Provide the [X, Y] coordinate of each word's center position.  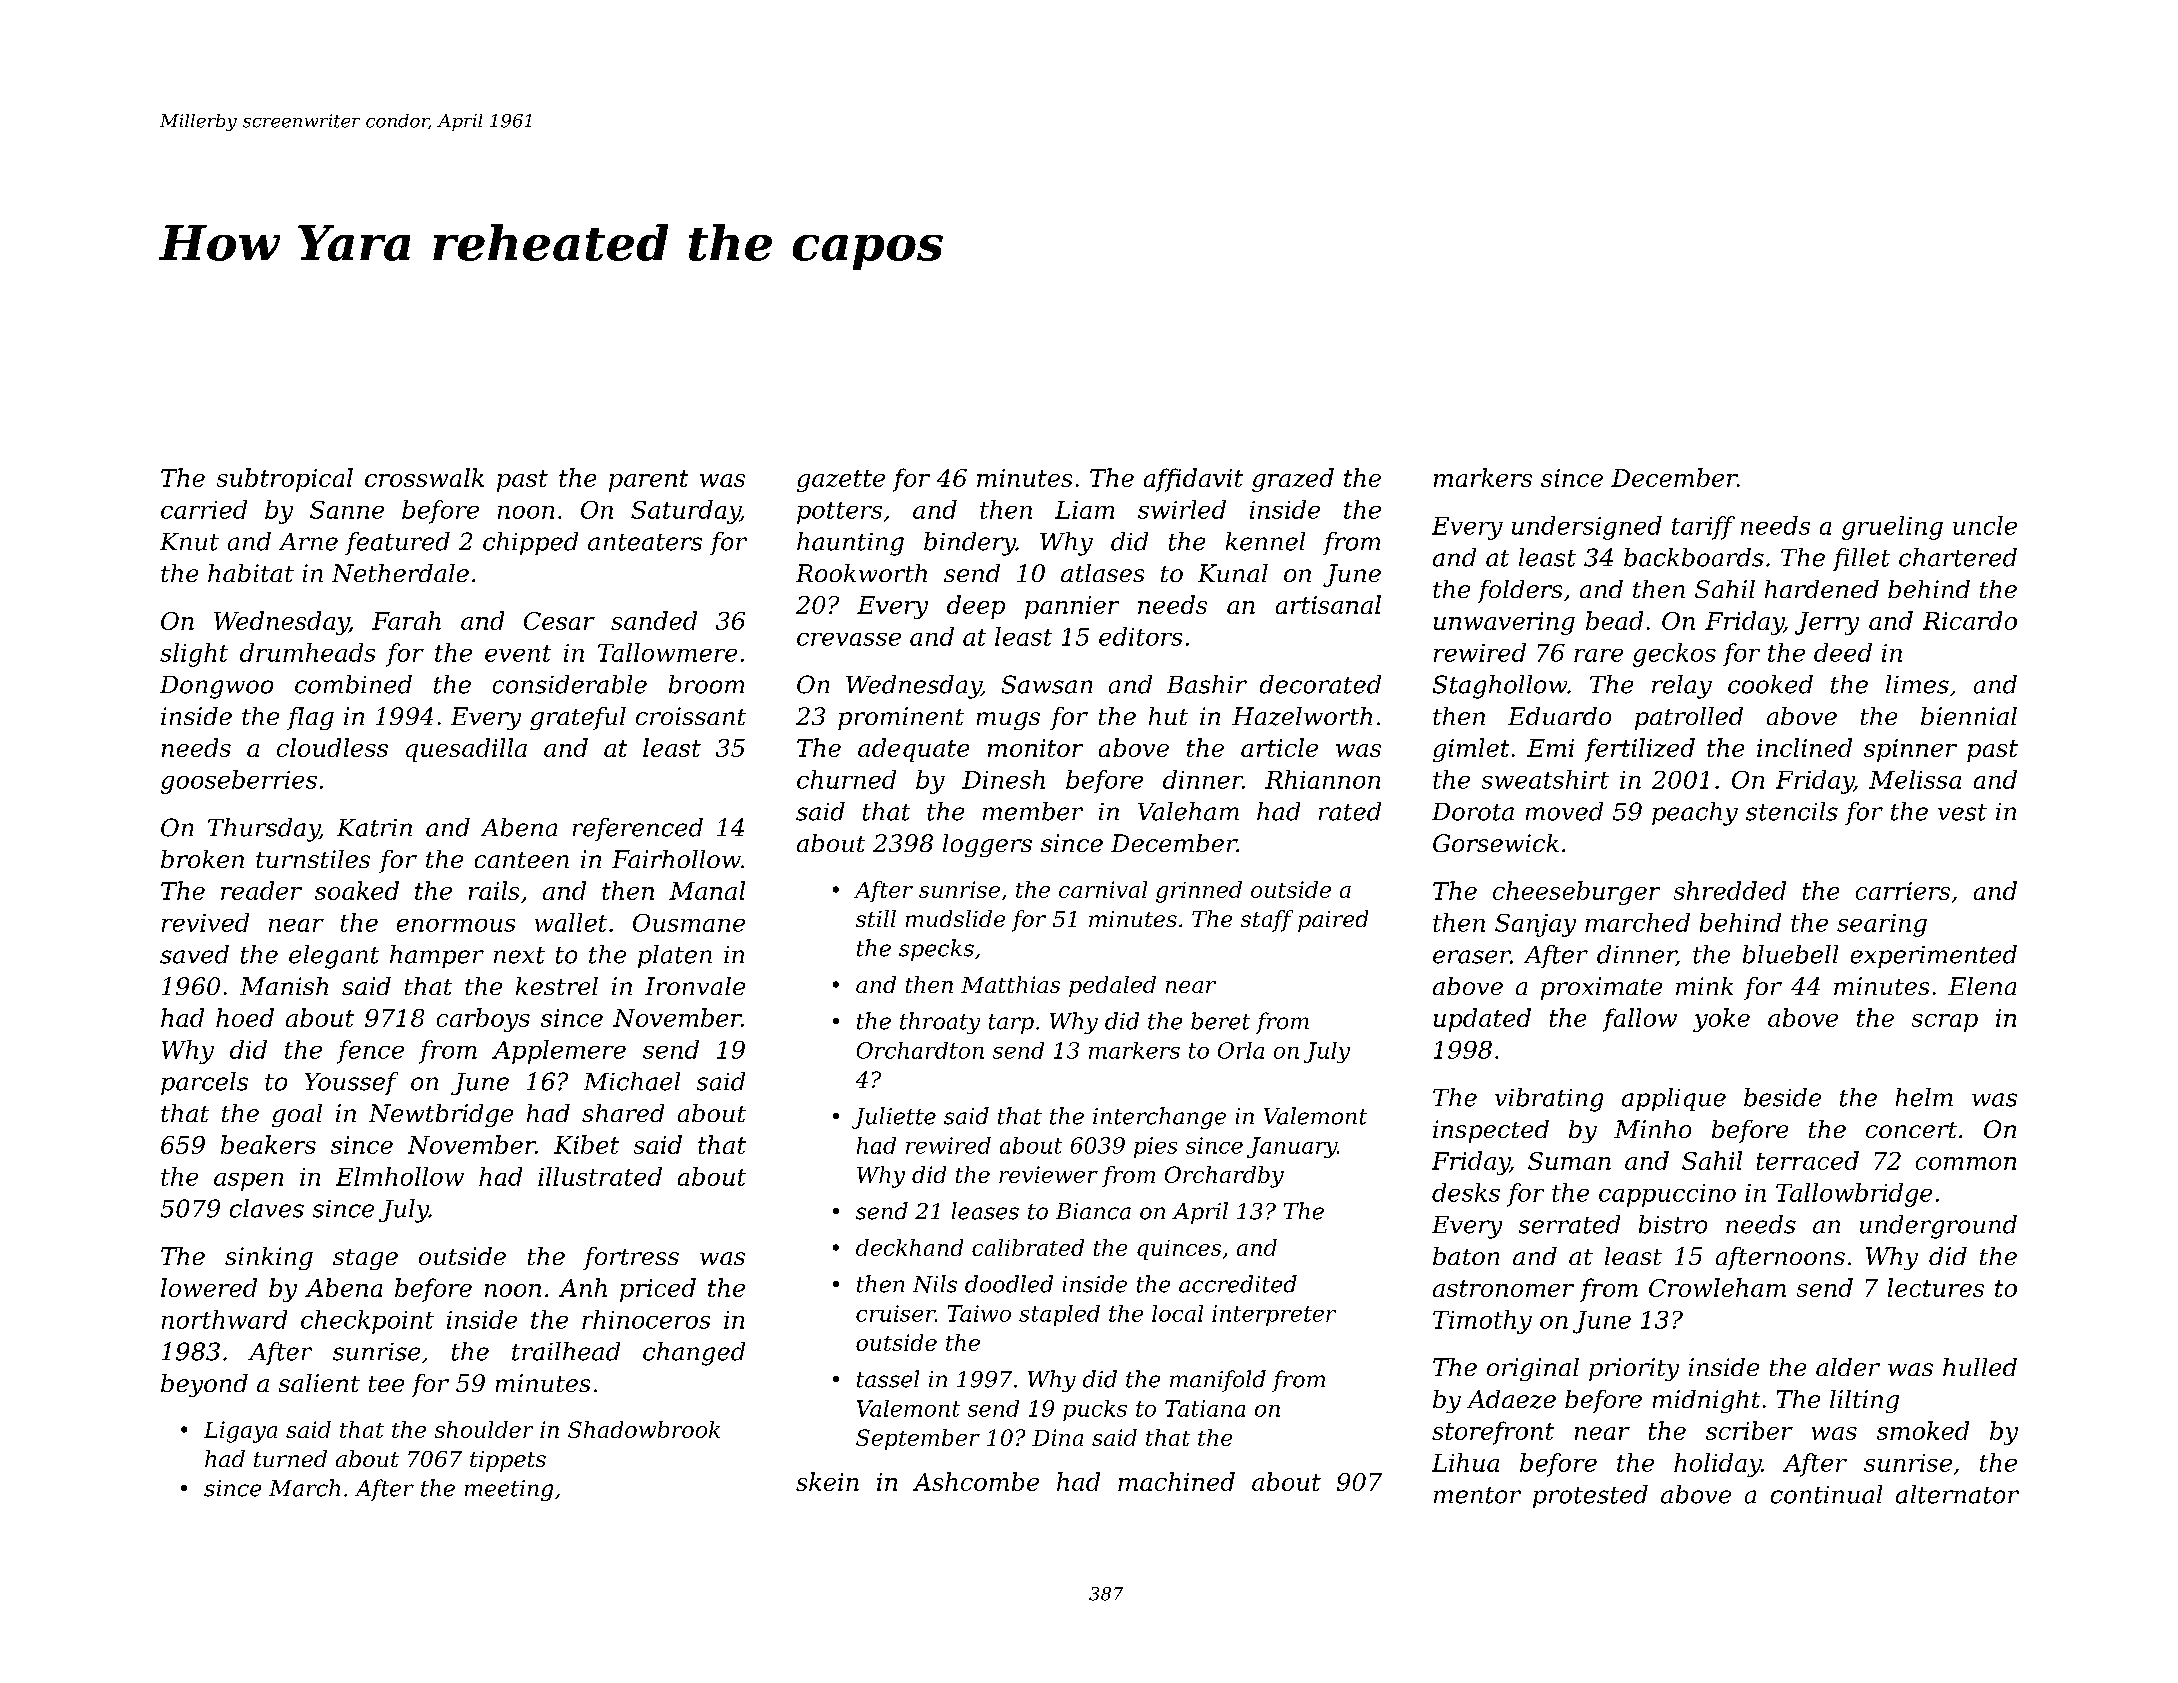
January [1292, 1147]
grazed [1293, 480]
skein [827, 1481]
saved [194, 954]
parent [648, 481]
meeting [509, 1490]
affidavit [1193, 480]
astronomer [1503, 1288]
